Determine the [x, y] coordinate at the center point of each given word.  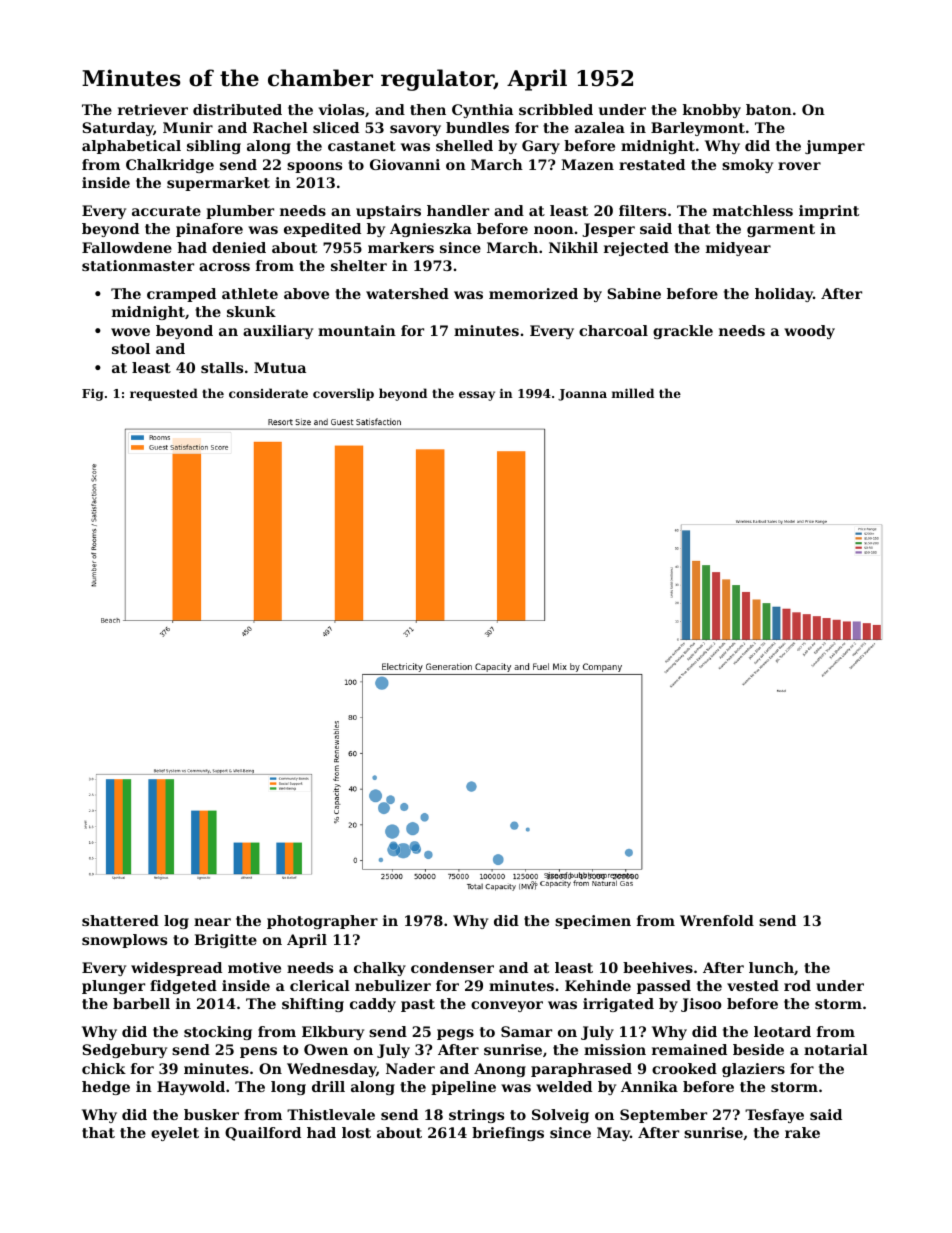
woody [809, 332]
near [212, 922]
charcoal [613, 330]
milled [633, 393]
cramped [181, 295]
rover [799, 166]
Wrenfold [717, 920]
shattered [120, 920]
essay [477, 396]
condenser [452, 967]
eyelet [175, 1134]
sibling [214, 147]
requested [164, 394]
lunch [771, 967]
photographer [322, 922]
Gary [541, 147]
